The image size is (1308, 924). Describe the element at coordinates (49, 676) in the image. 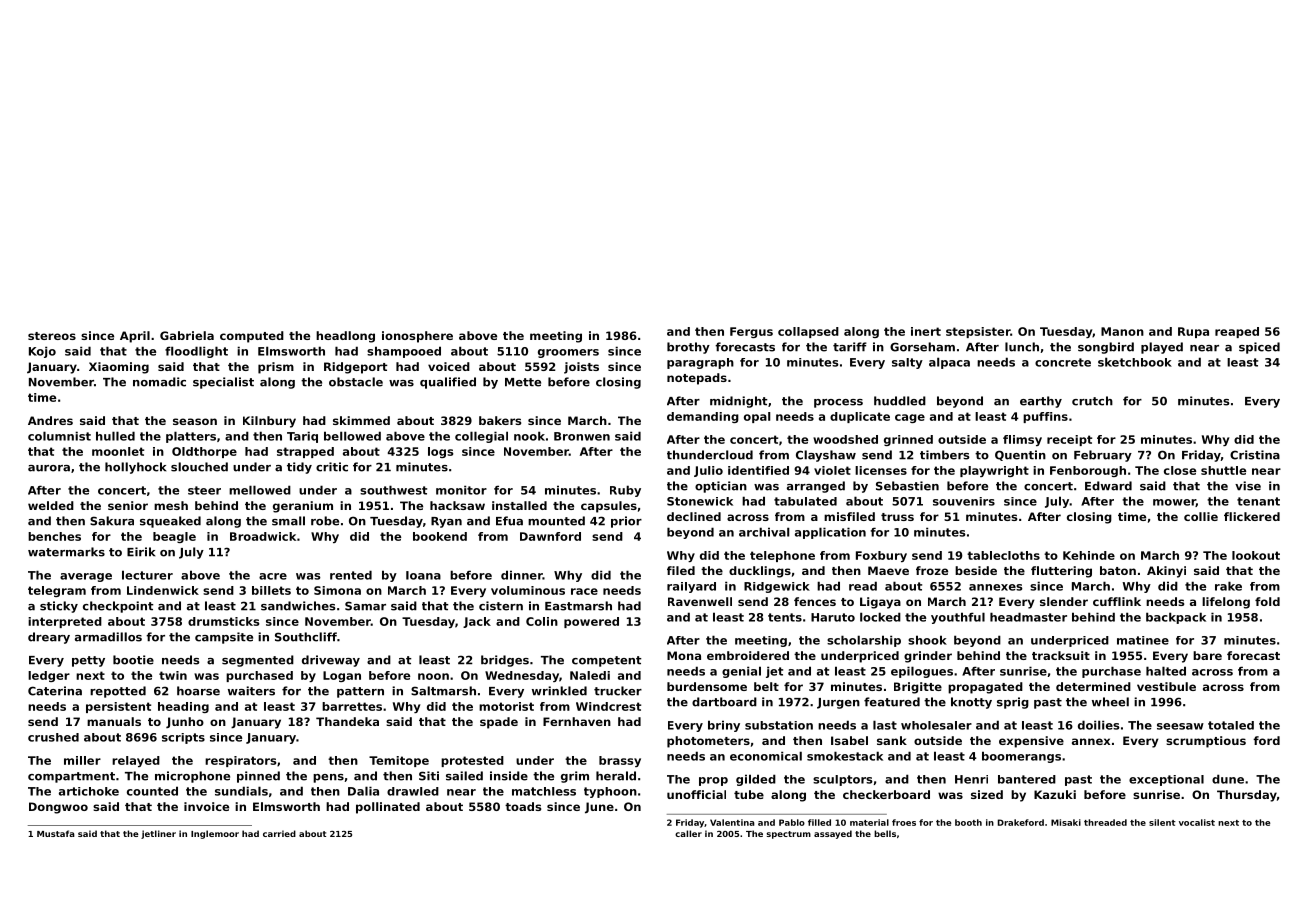

I see `ledger` at that location.
